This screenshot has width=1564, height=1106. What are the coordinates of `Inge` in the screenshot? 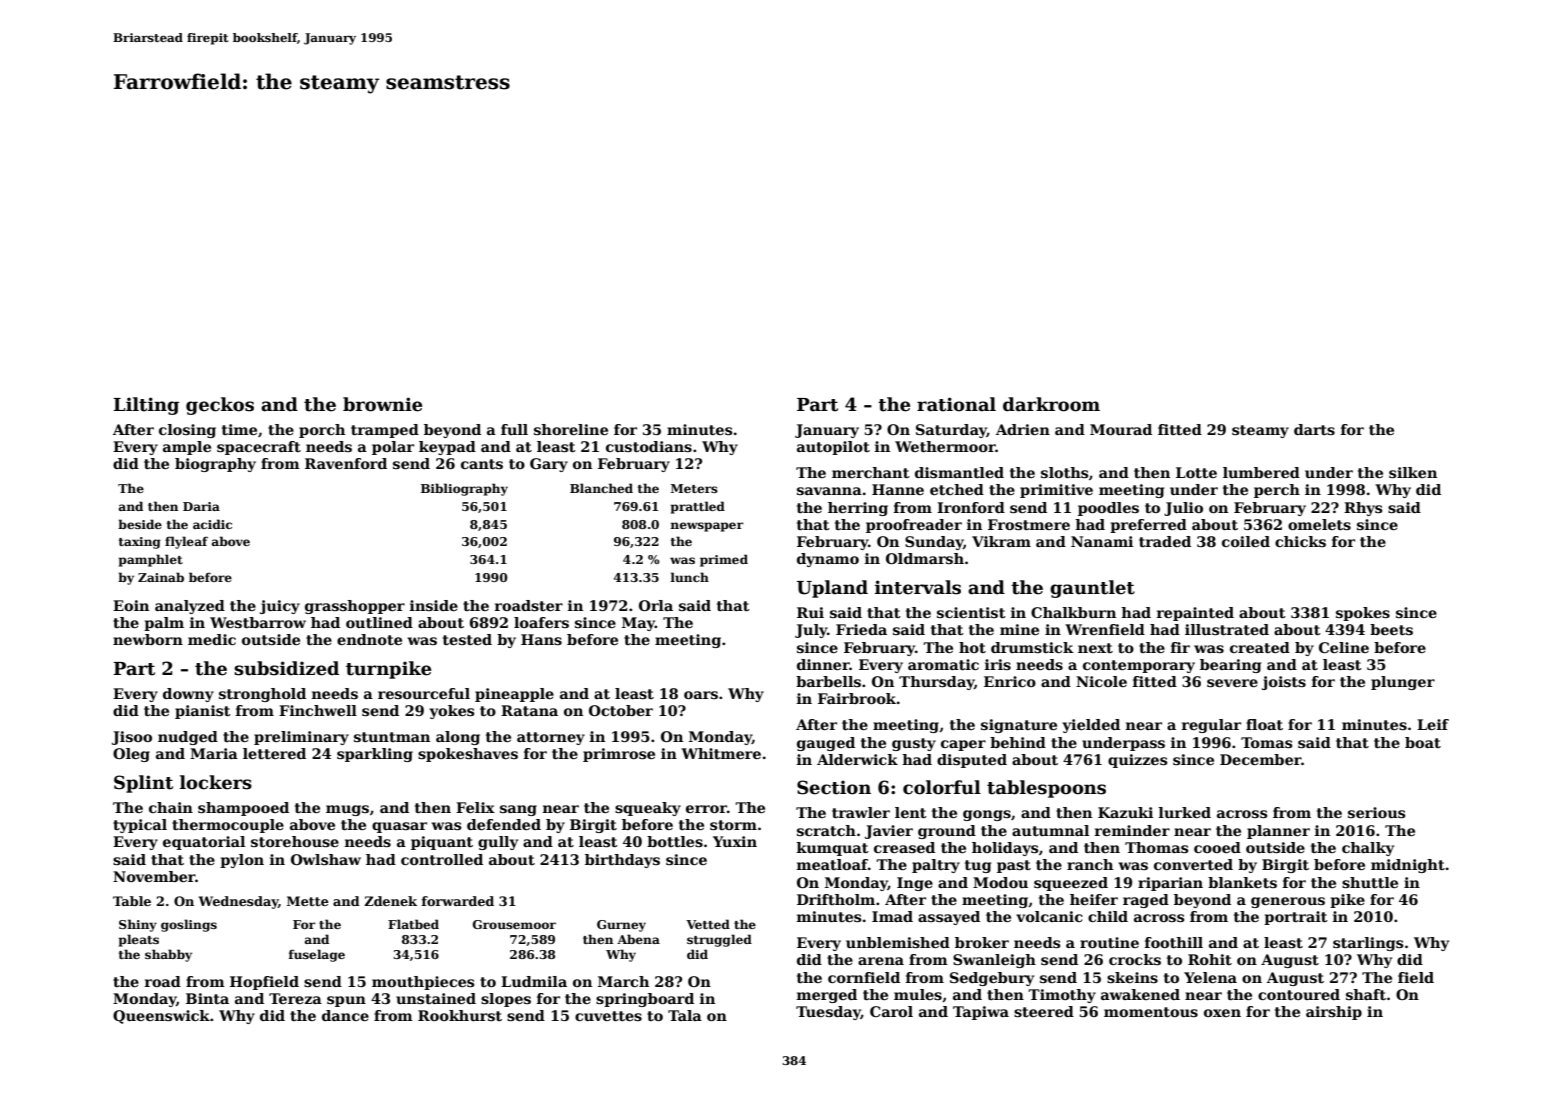 It's located at (915, 884).
